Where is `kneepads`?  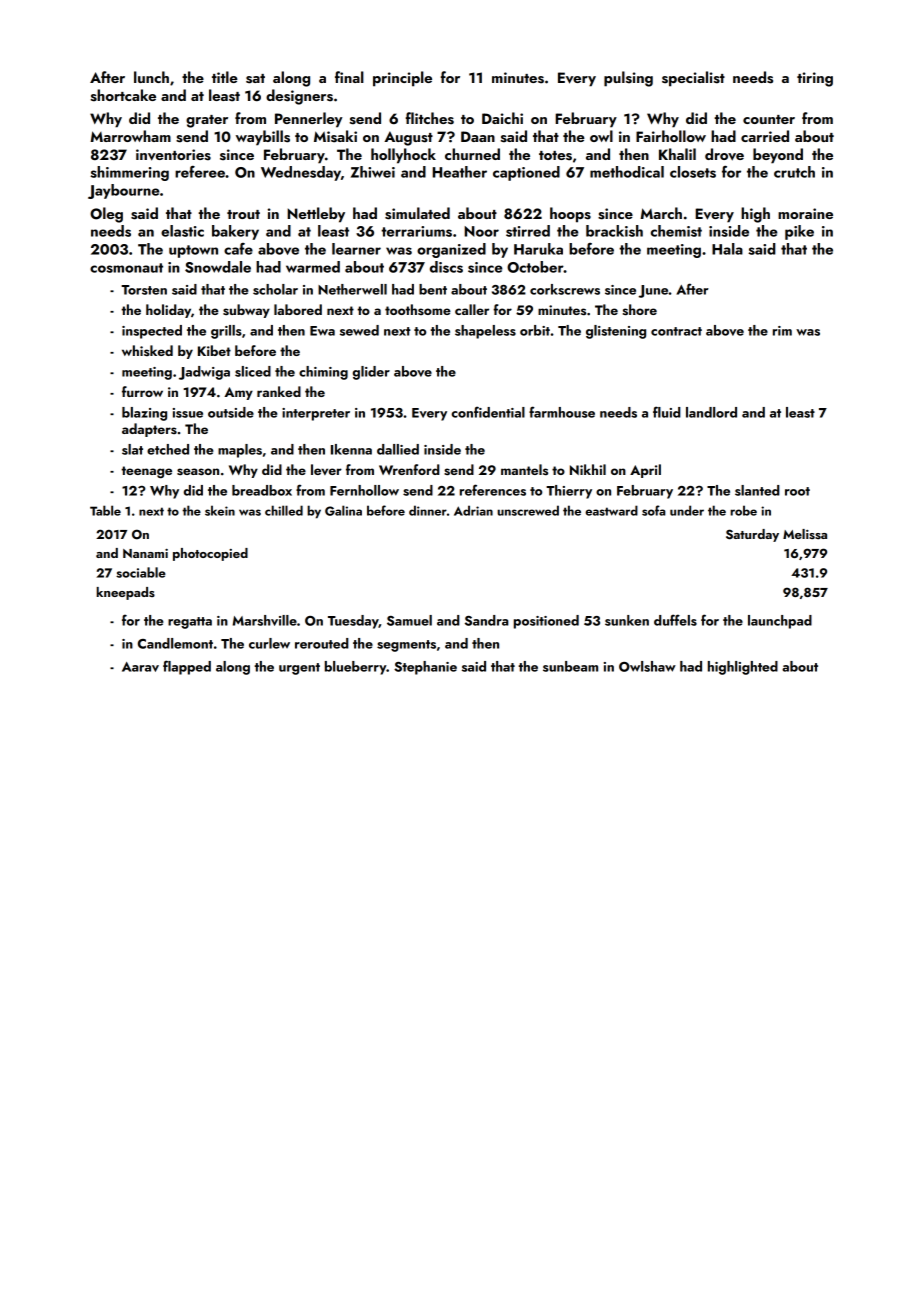
kneepads is located at coordinates (125, 593).
